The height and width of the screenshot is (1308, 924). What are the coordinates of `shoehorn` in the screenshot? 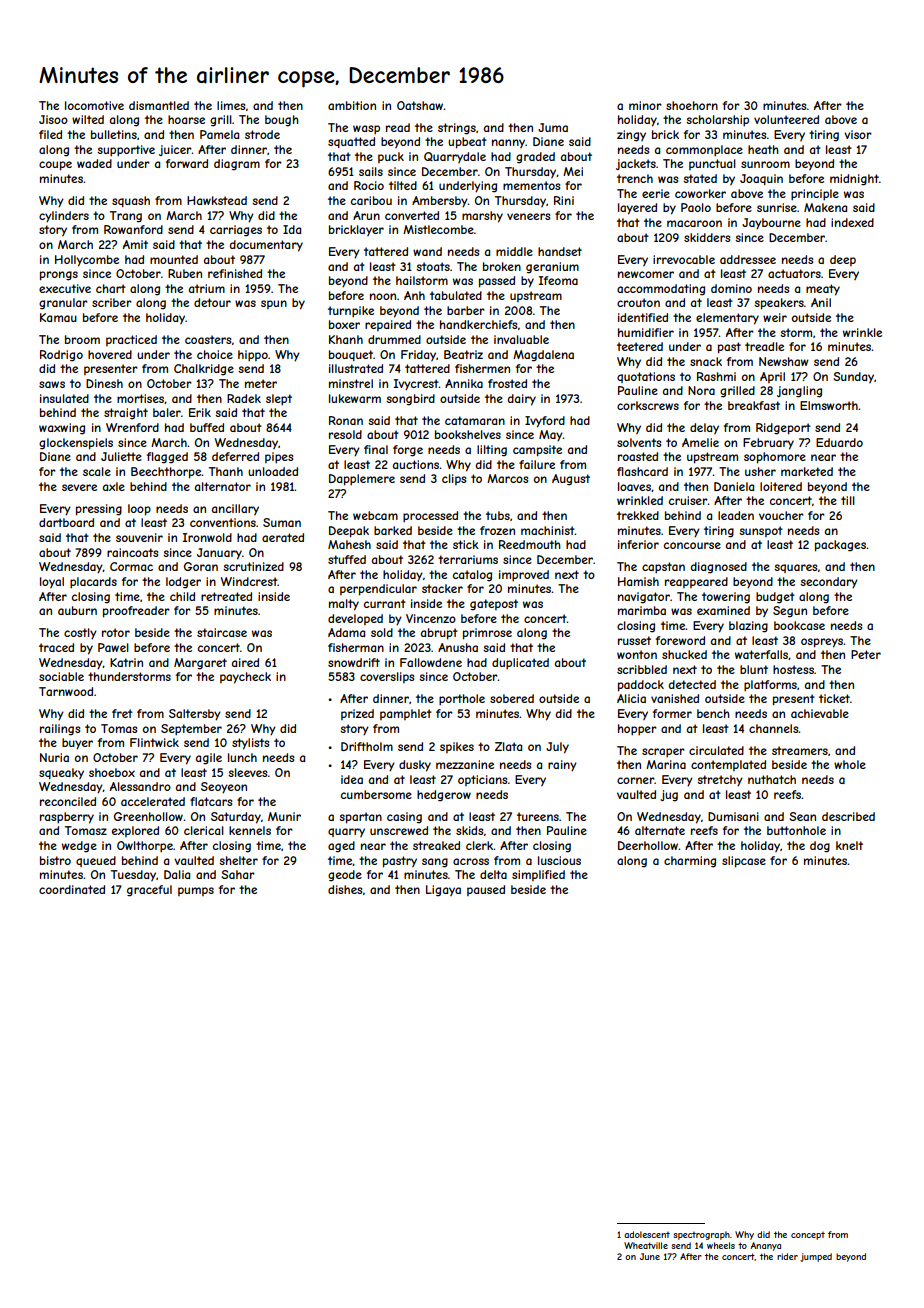 It's located at (692, 105).
